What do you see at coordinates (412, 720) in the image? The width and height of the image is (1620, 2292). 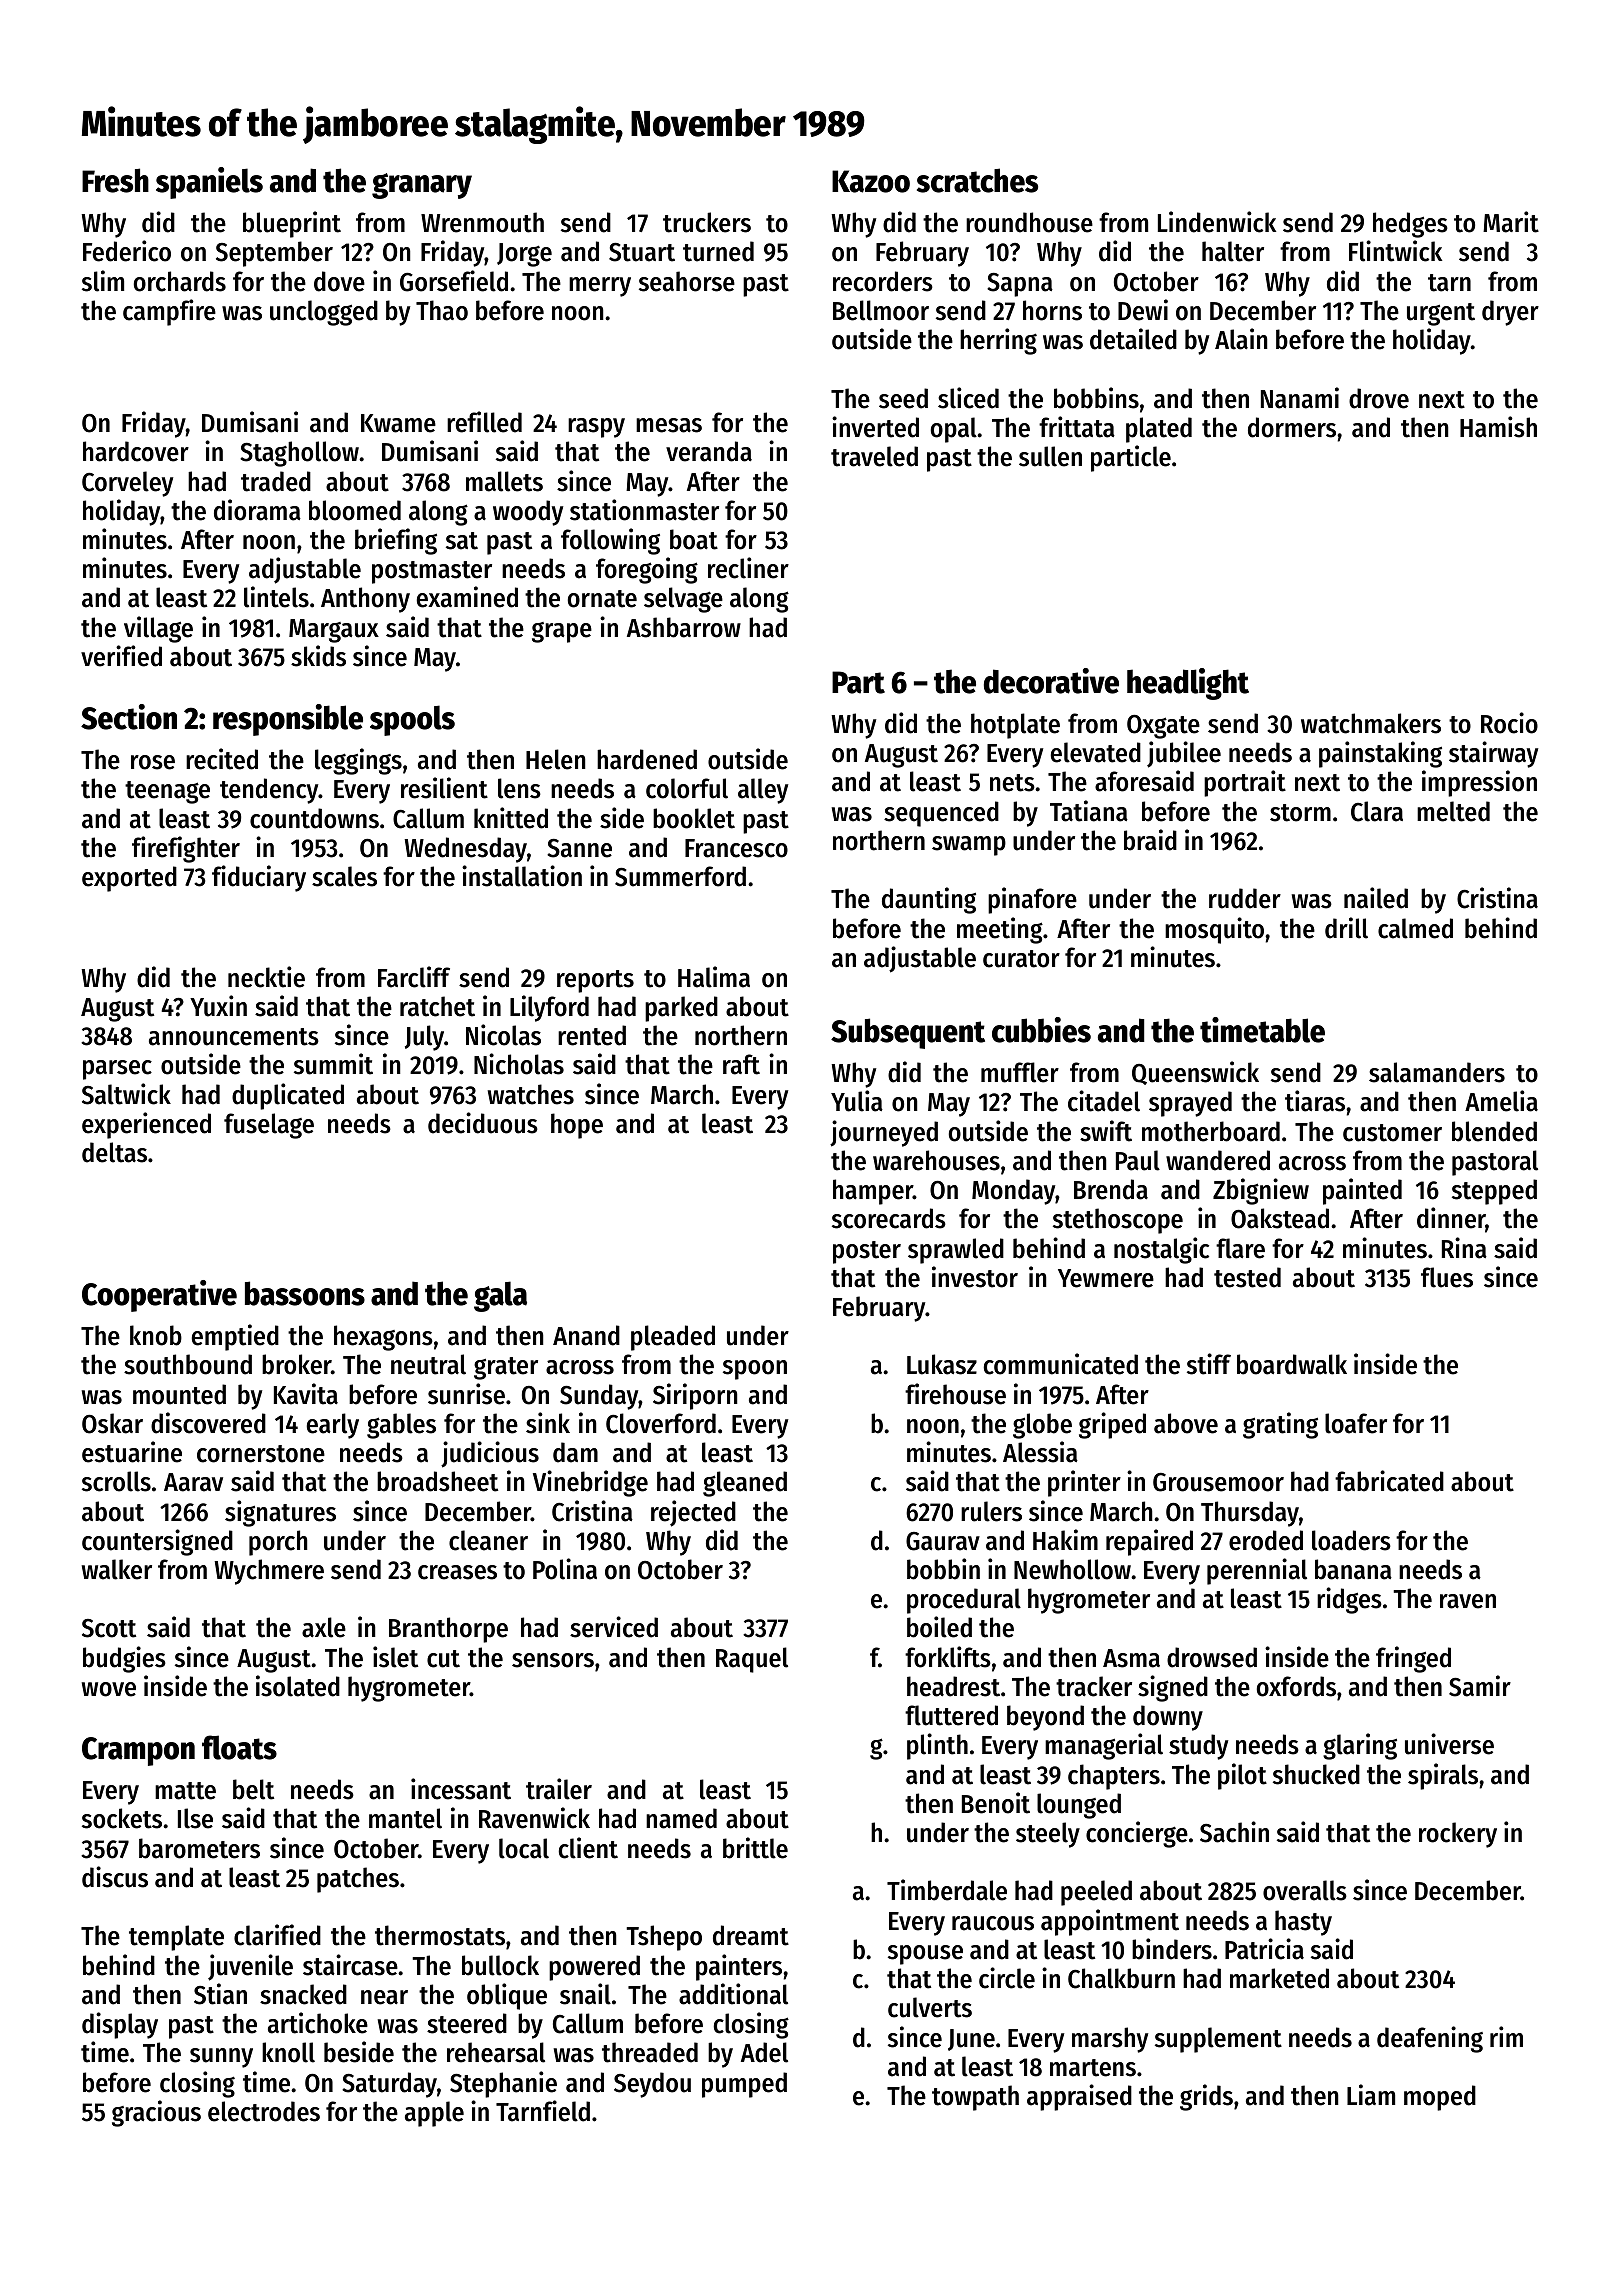 I see `spools` at bounding box center [412, 720].
